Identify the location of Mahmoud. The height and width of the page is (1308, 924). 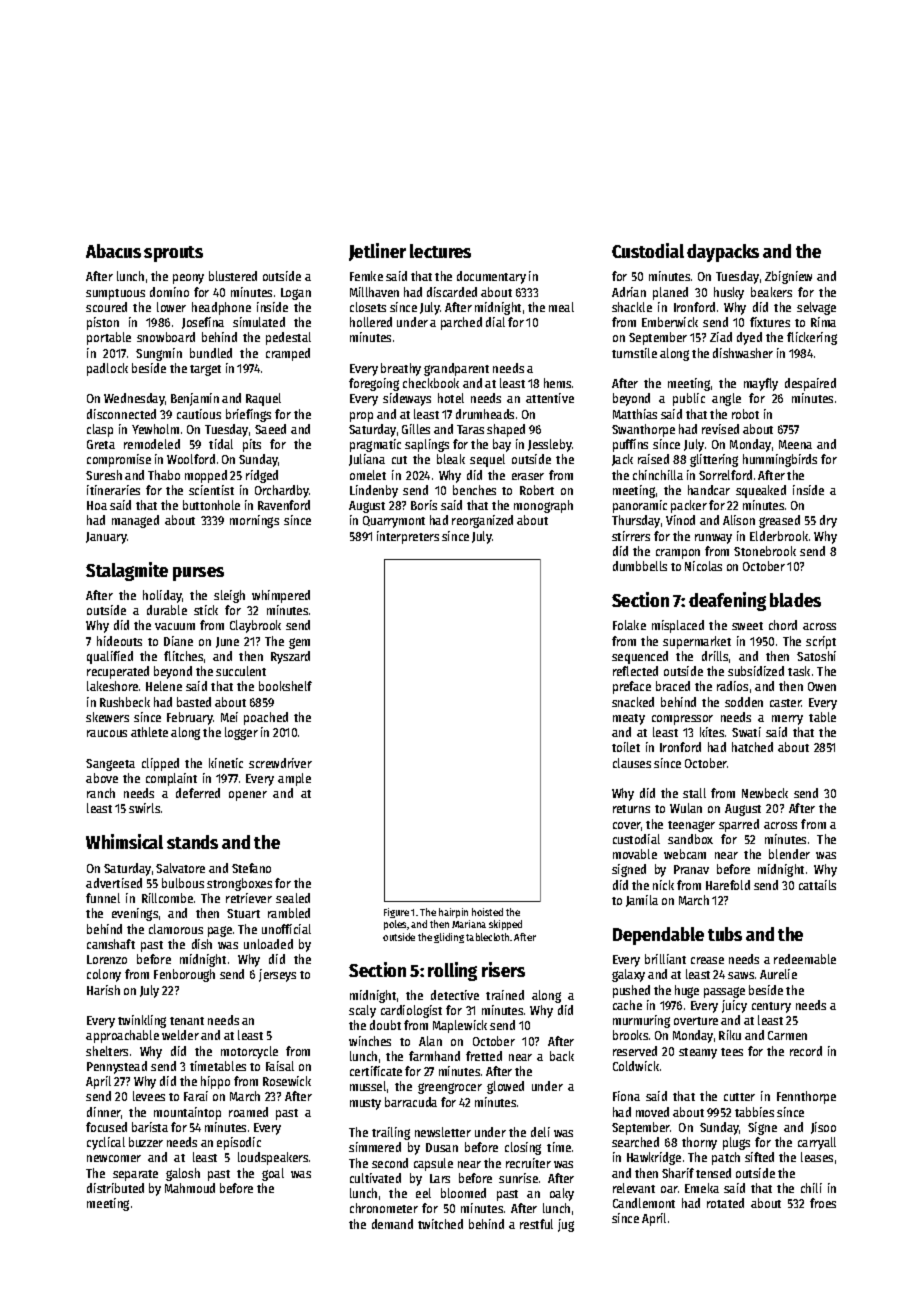
(190, 1188).
